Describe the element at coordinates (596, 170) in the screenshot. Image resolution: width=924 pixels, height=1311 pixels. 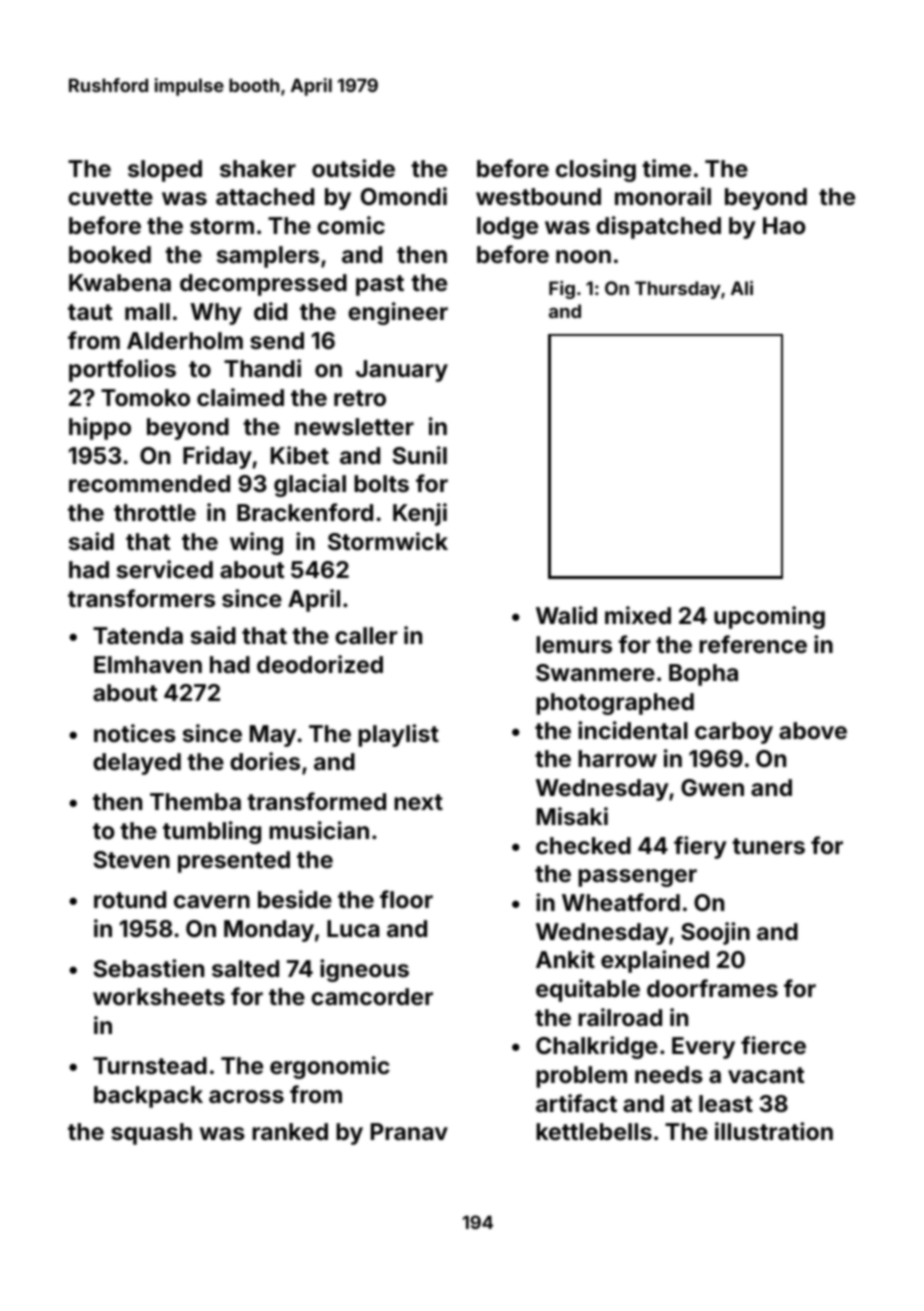
I see `closing` at that location.
